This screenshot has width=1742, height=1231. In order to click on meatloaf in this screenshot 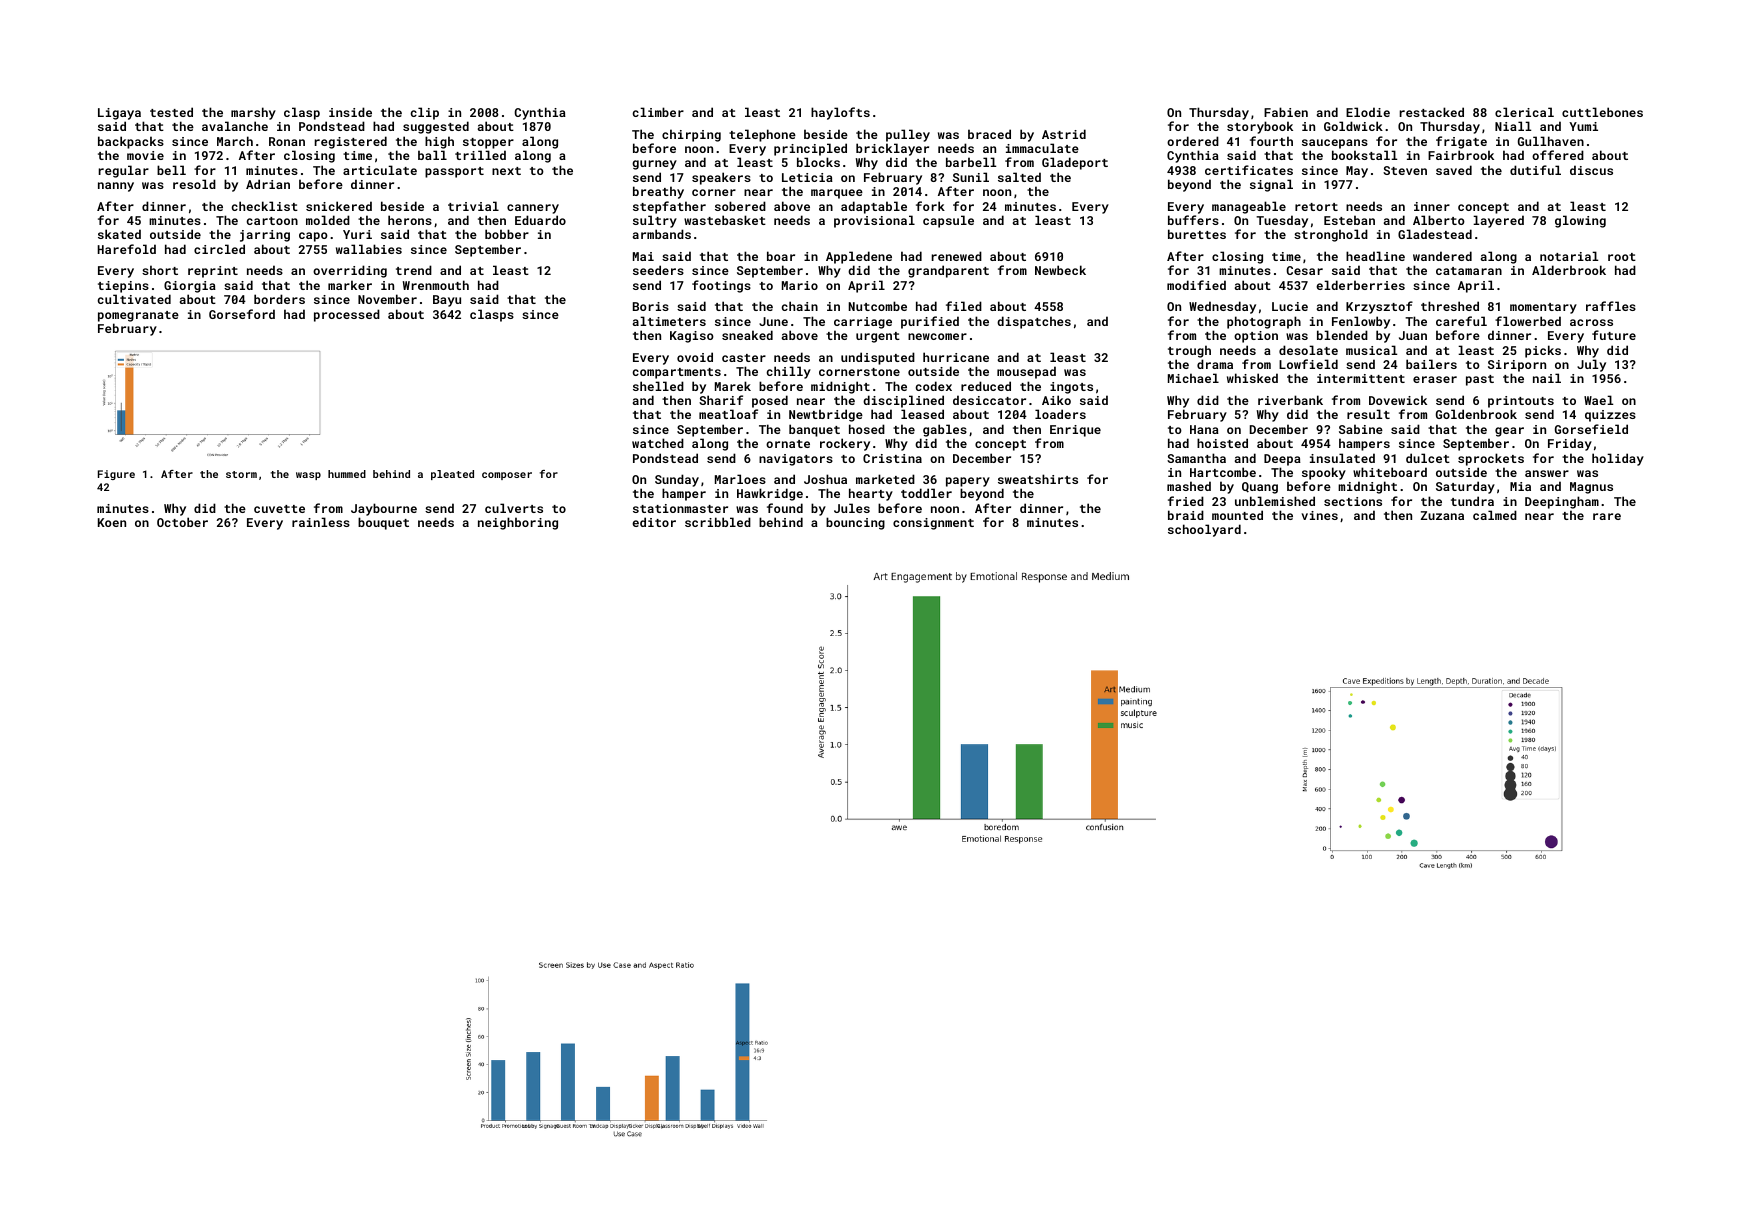, I will do `click(728, 414)`.
